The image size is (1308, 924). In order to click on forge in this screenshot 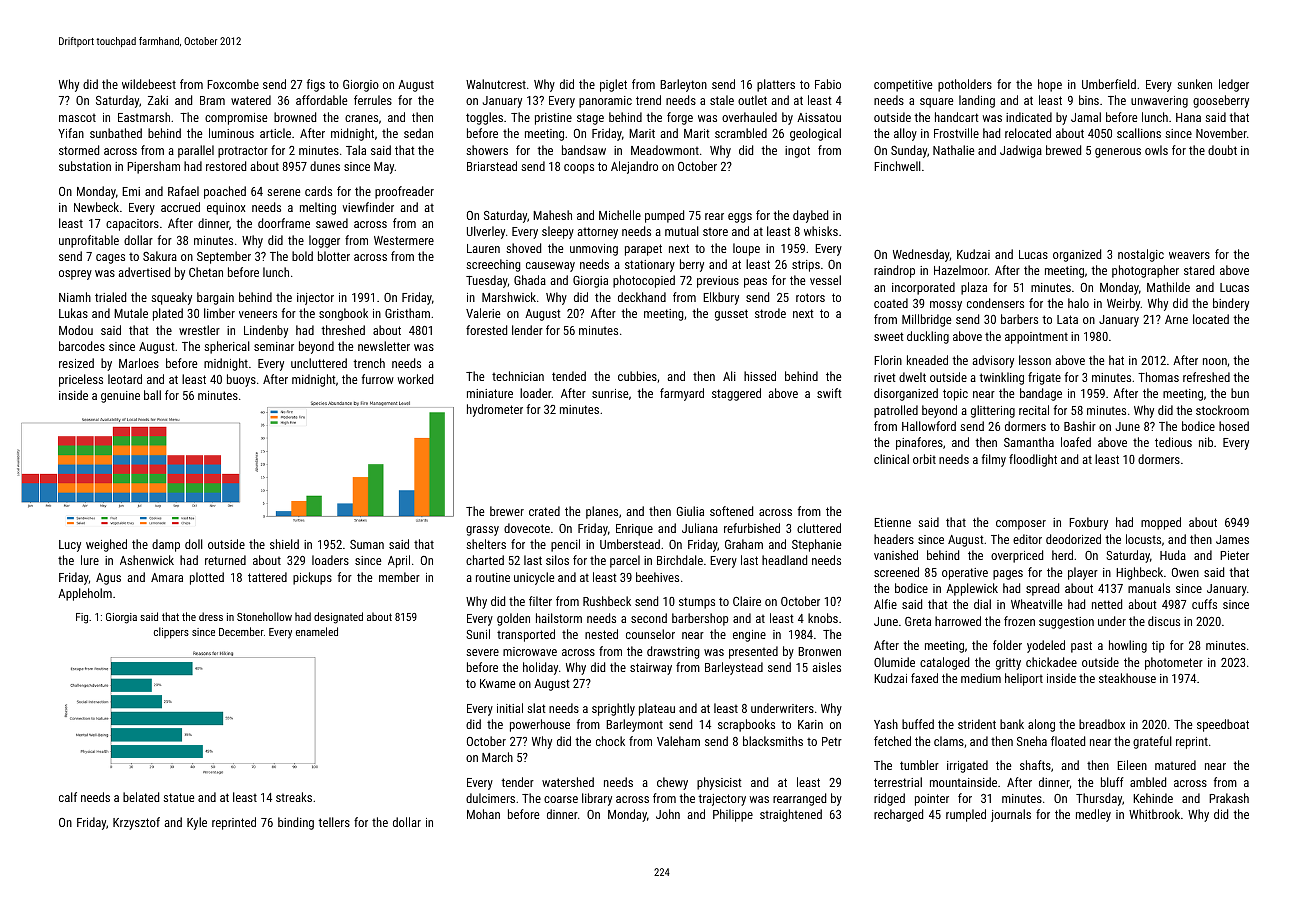, I will do `click(680, 118)`.
